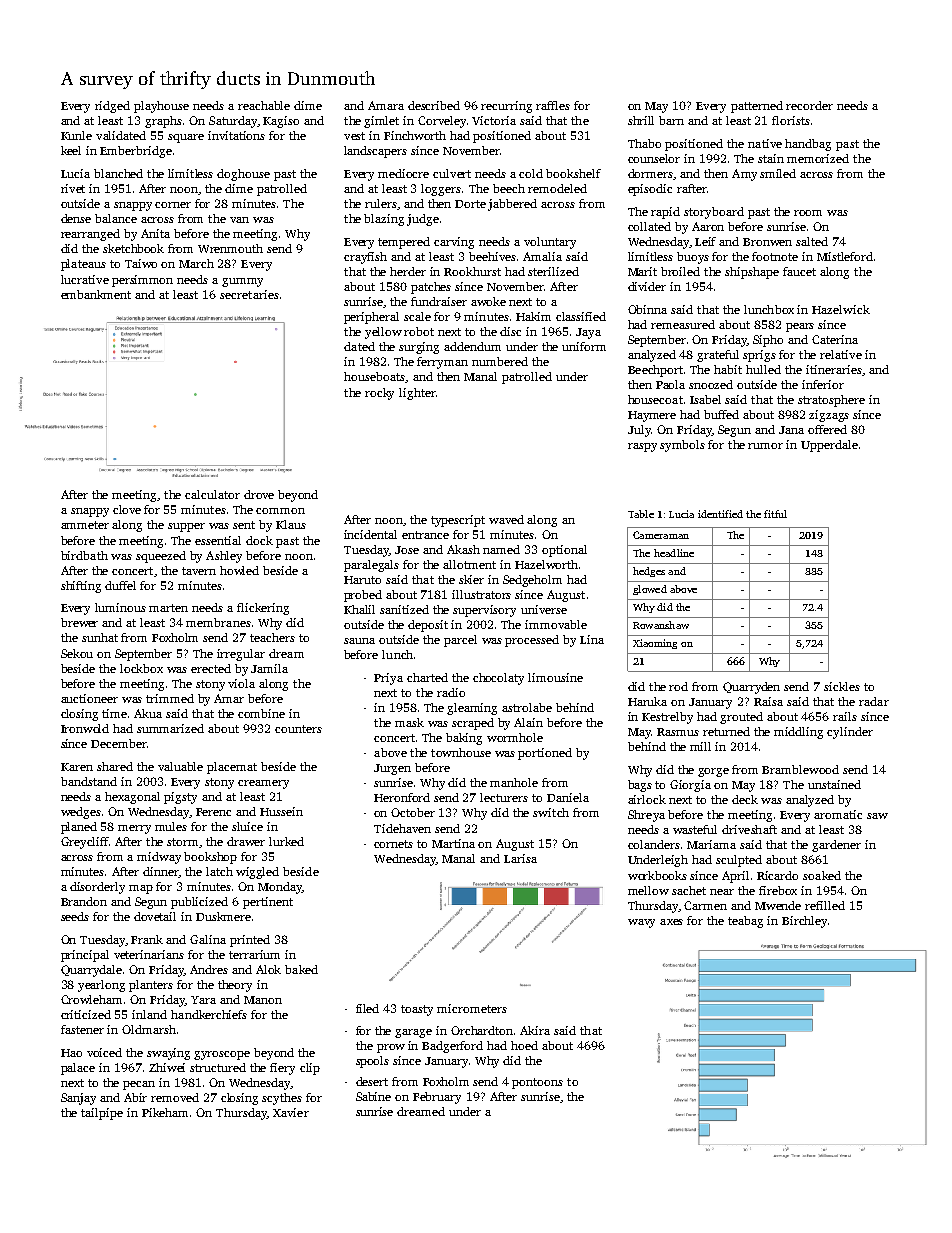 The height and width of the screenshot is (1233, 952). I want to click on Heronford, so click(402, 797).
